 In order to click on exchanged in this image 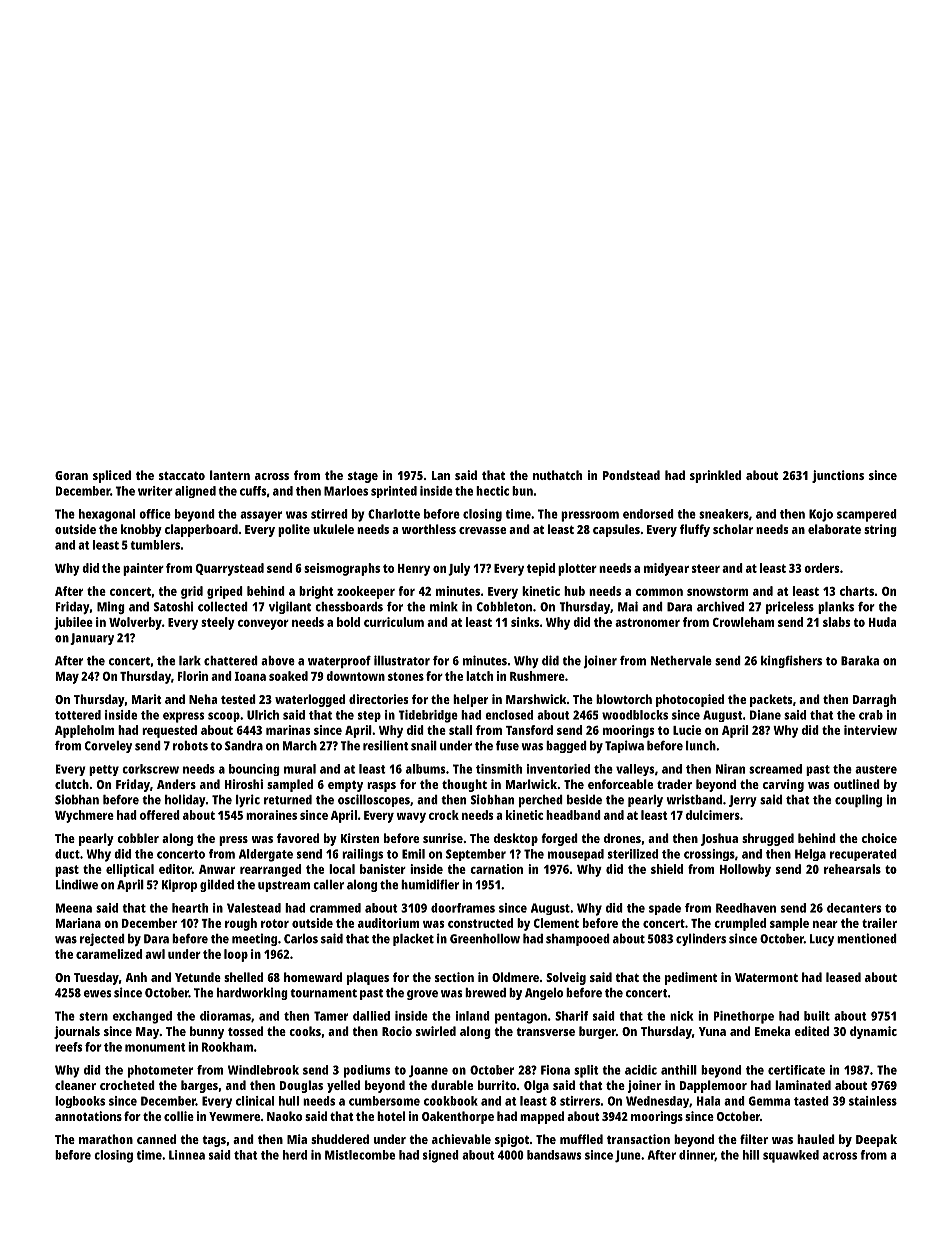, I will do `click(142, 1017)`.
